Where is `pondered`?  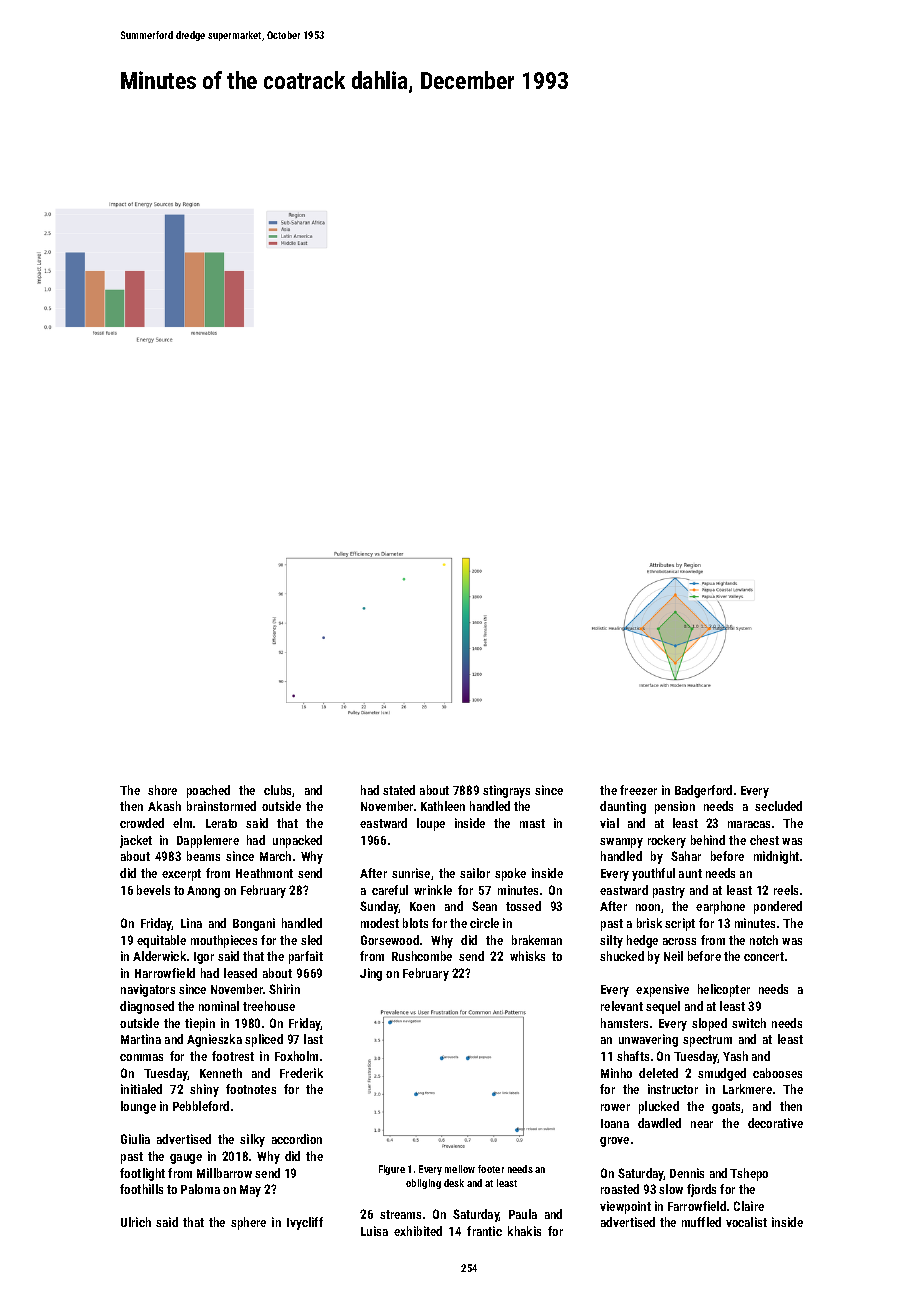 pondered is located at coordinates (778, 907).
